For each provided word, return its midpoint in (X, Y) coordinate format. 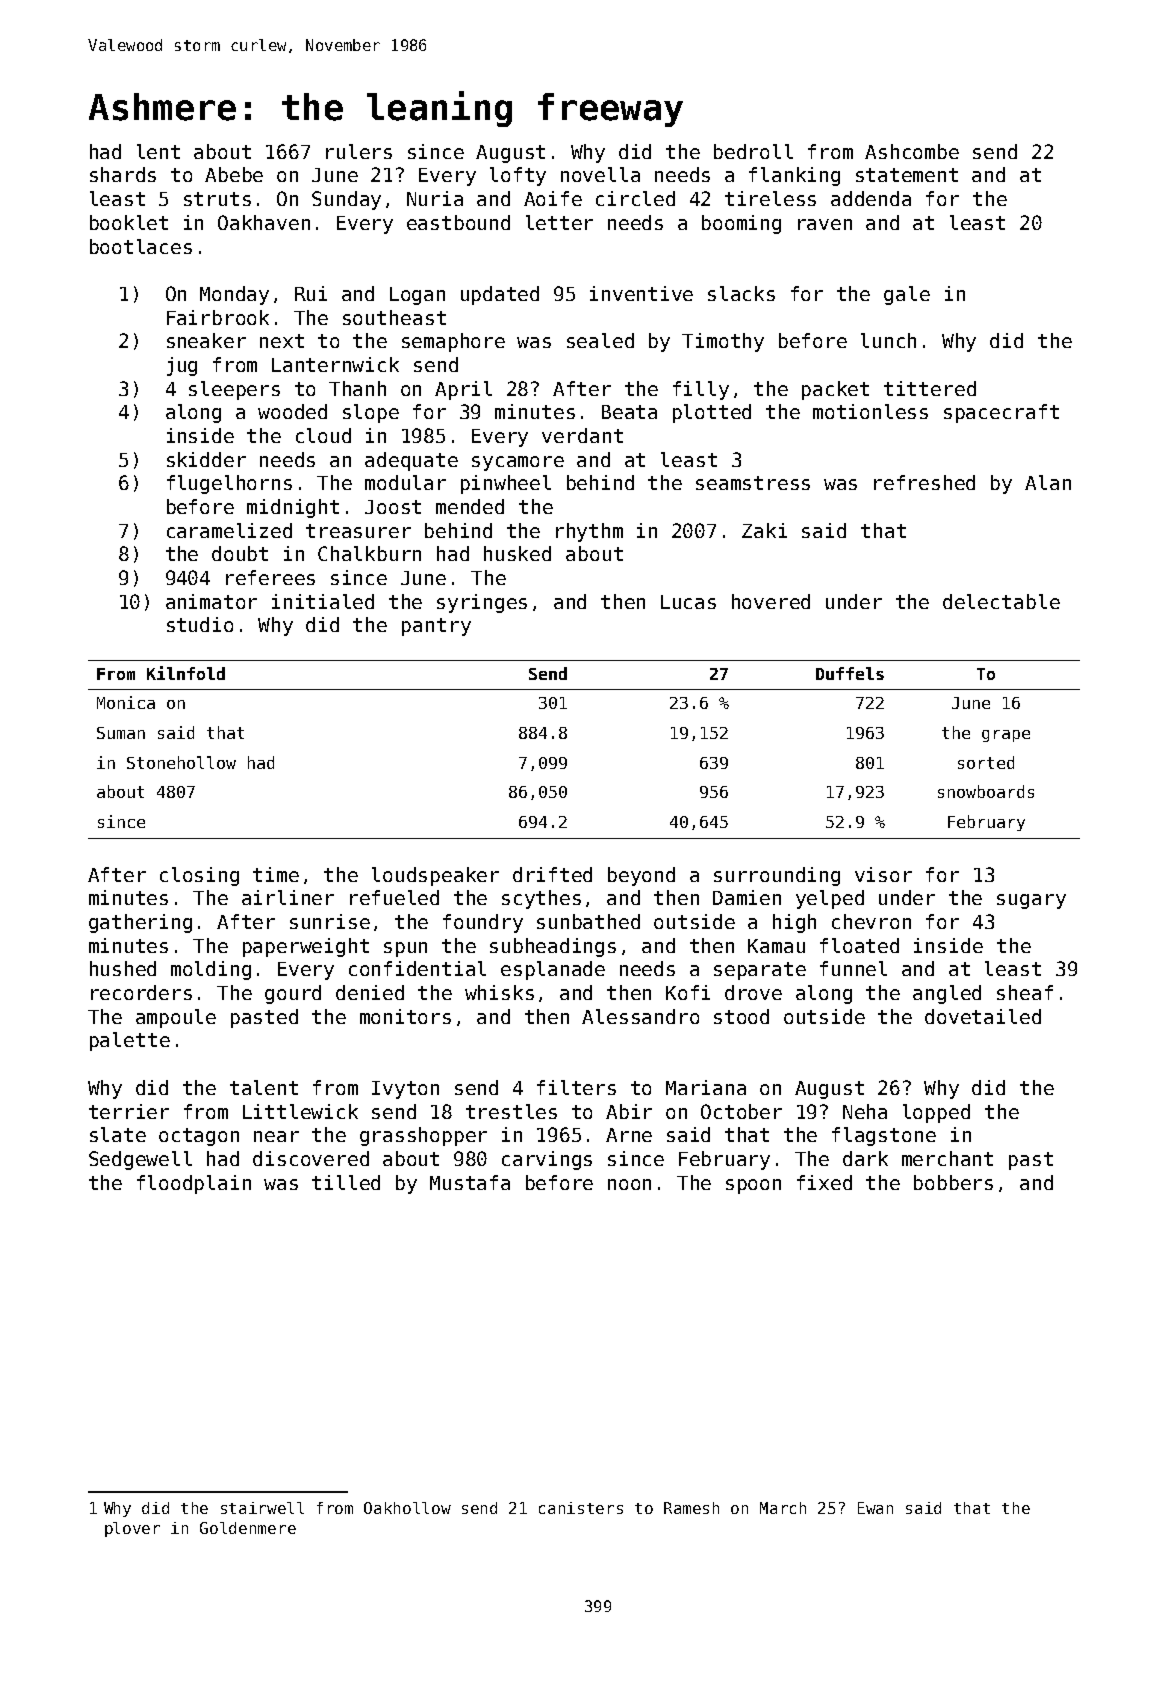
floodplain (194, 1184)
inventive (641, 293)
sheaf (1025, 992)
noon (629, 1184)
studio (200, 624)
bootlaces (141, 246)
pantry (436, 627)
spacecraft (1001, 413)
